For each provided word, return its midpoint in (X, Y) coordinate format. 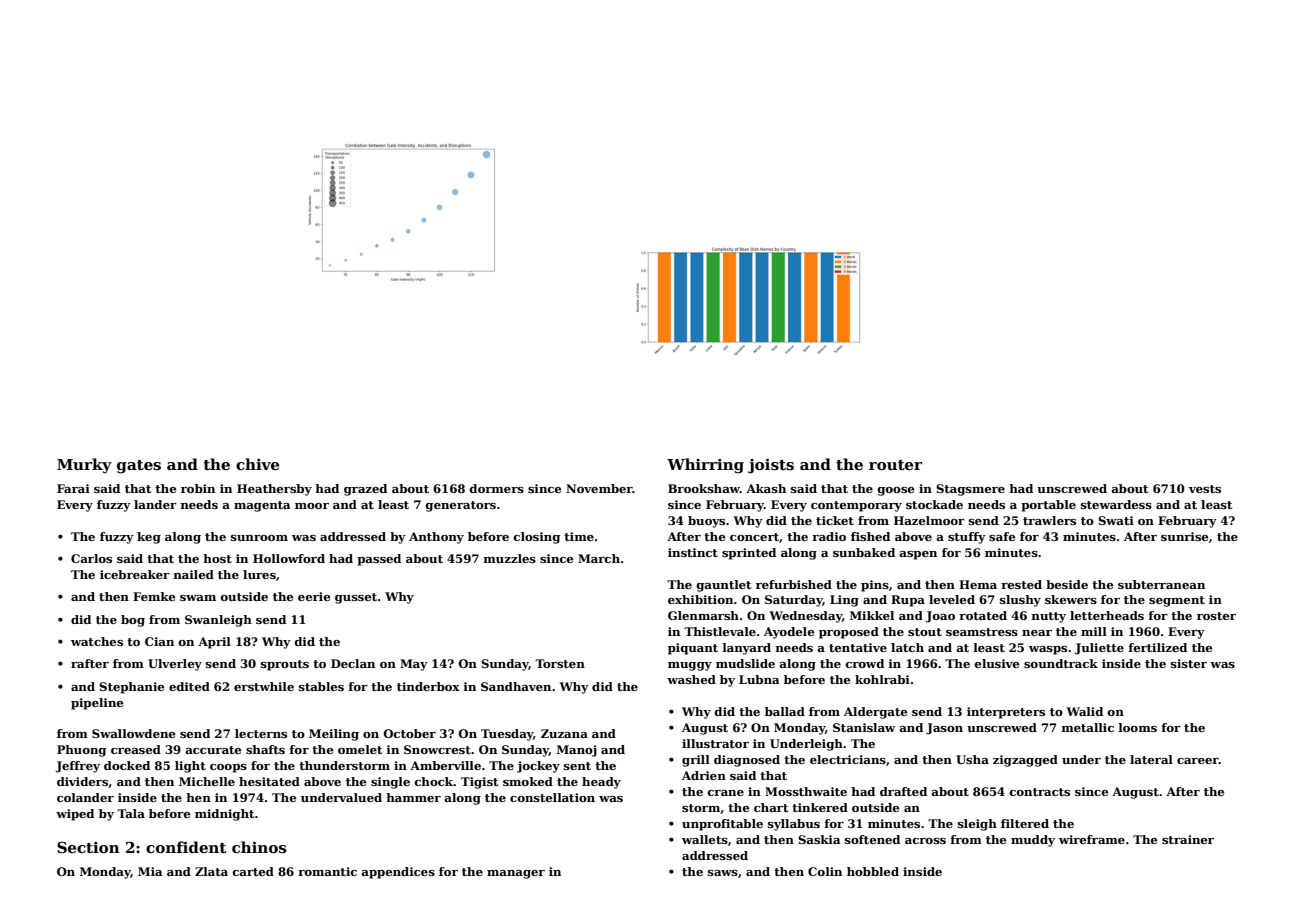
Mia (150, 871)
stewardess (1116, 504)
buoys (706, 522)
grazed (365, 490)
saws (723, 873)
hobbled (873, 871)
